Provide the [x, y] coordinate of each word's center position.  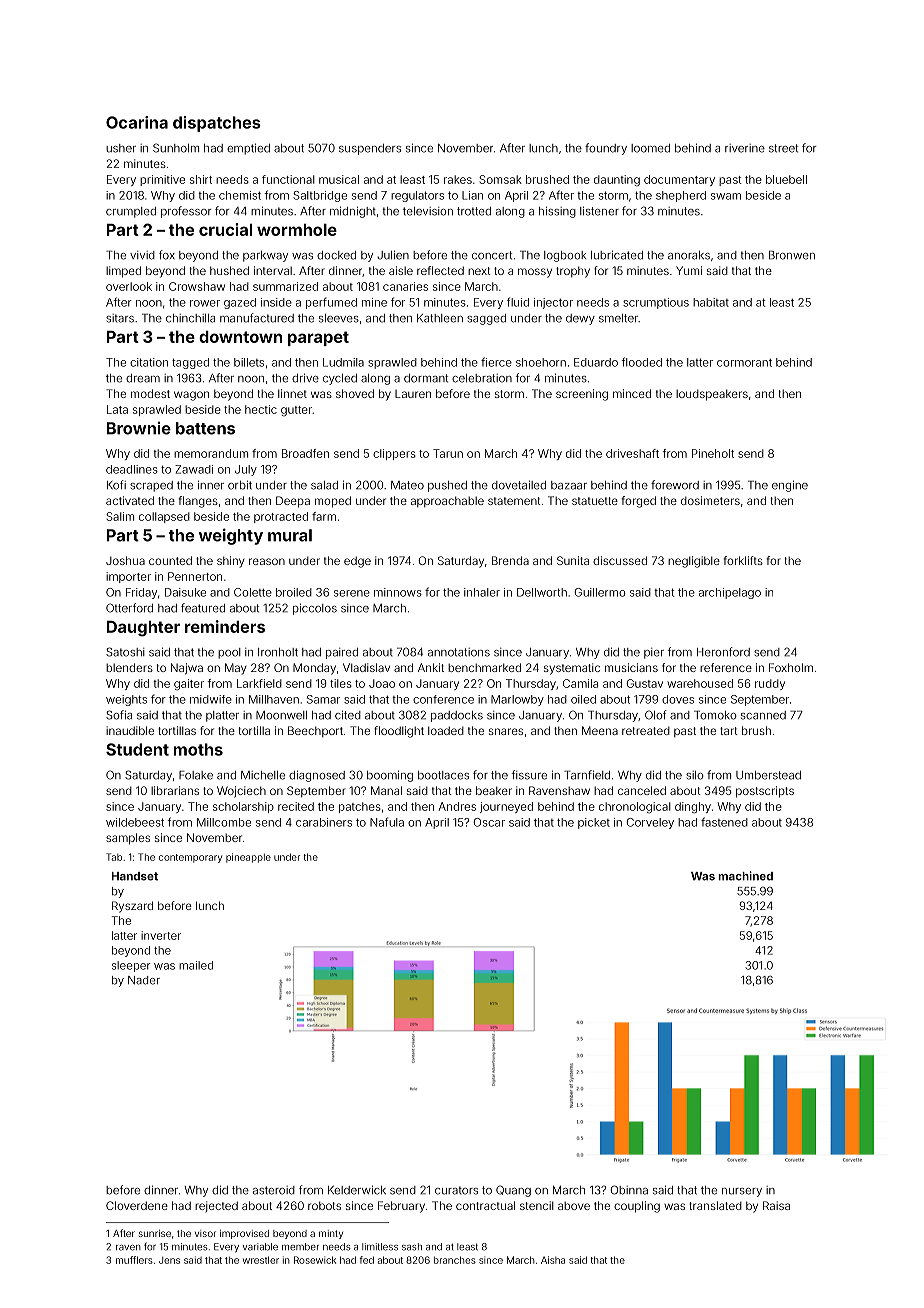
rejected [216, 1206]
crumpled [131, 212]
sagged [486, 319]
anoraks [689, 255]
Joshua [125, 560]
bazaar [569, 485]
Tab [114, 857]
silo [694, 775]
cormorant [744, 363]
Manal [386, 790]
